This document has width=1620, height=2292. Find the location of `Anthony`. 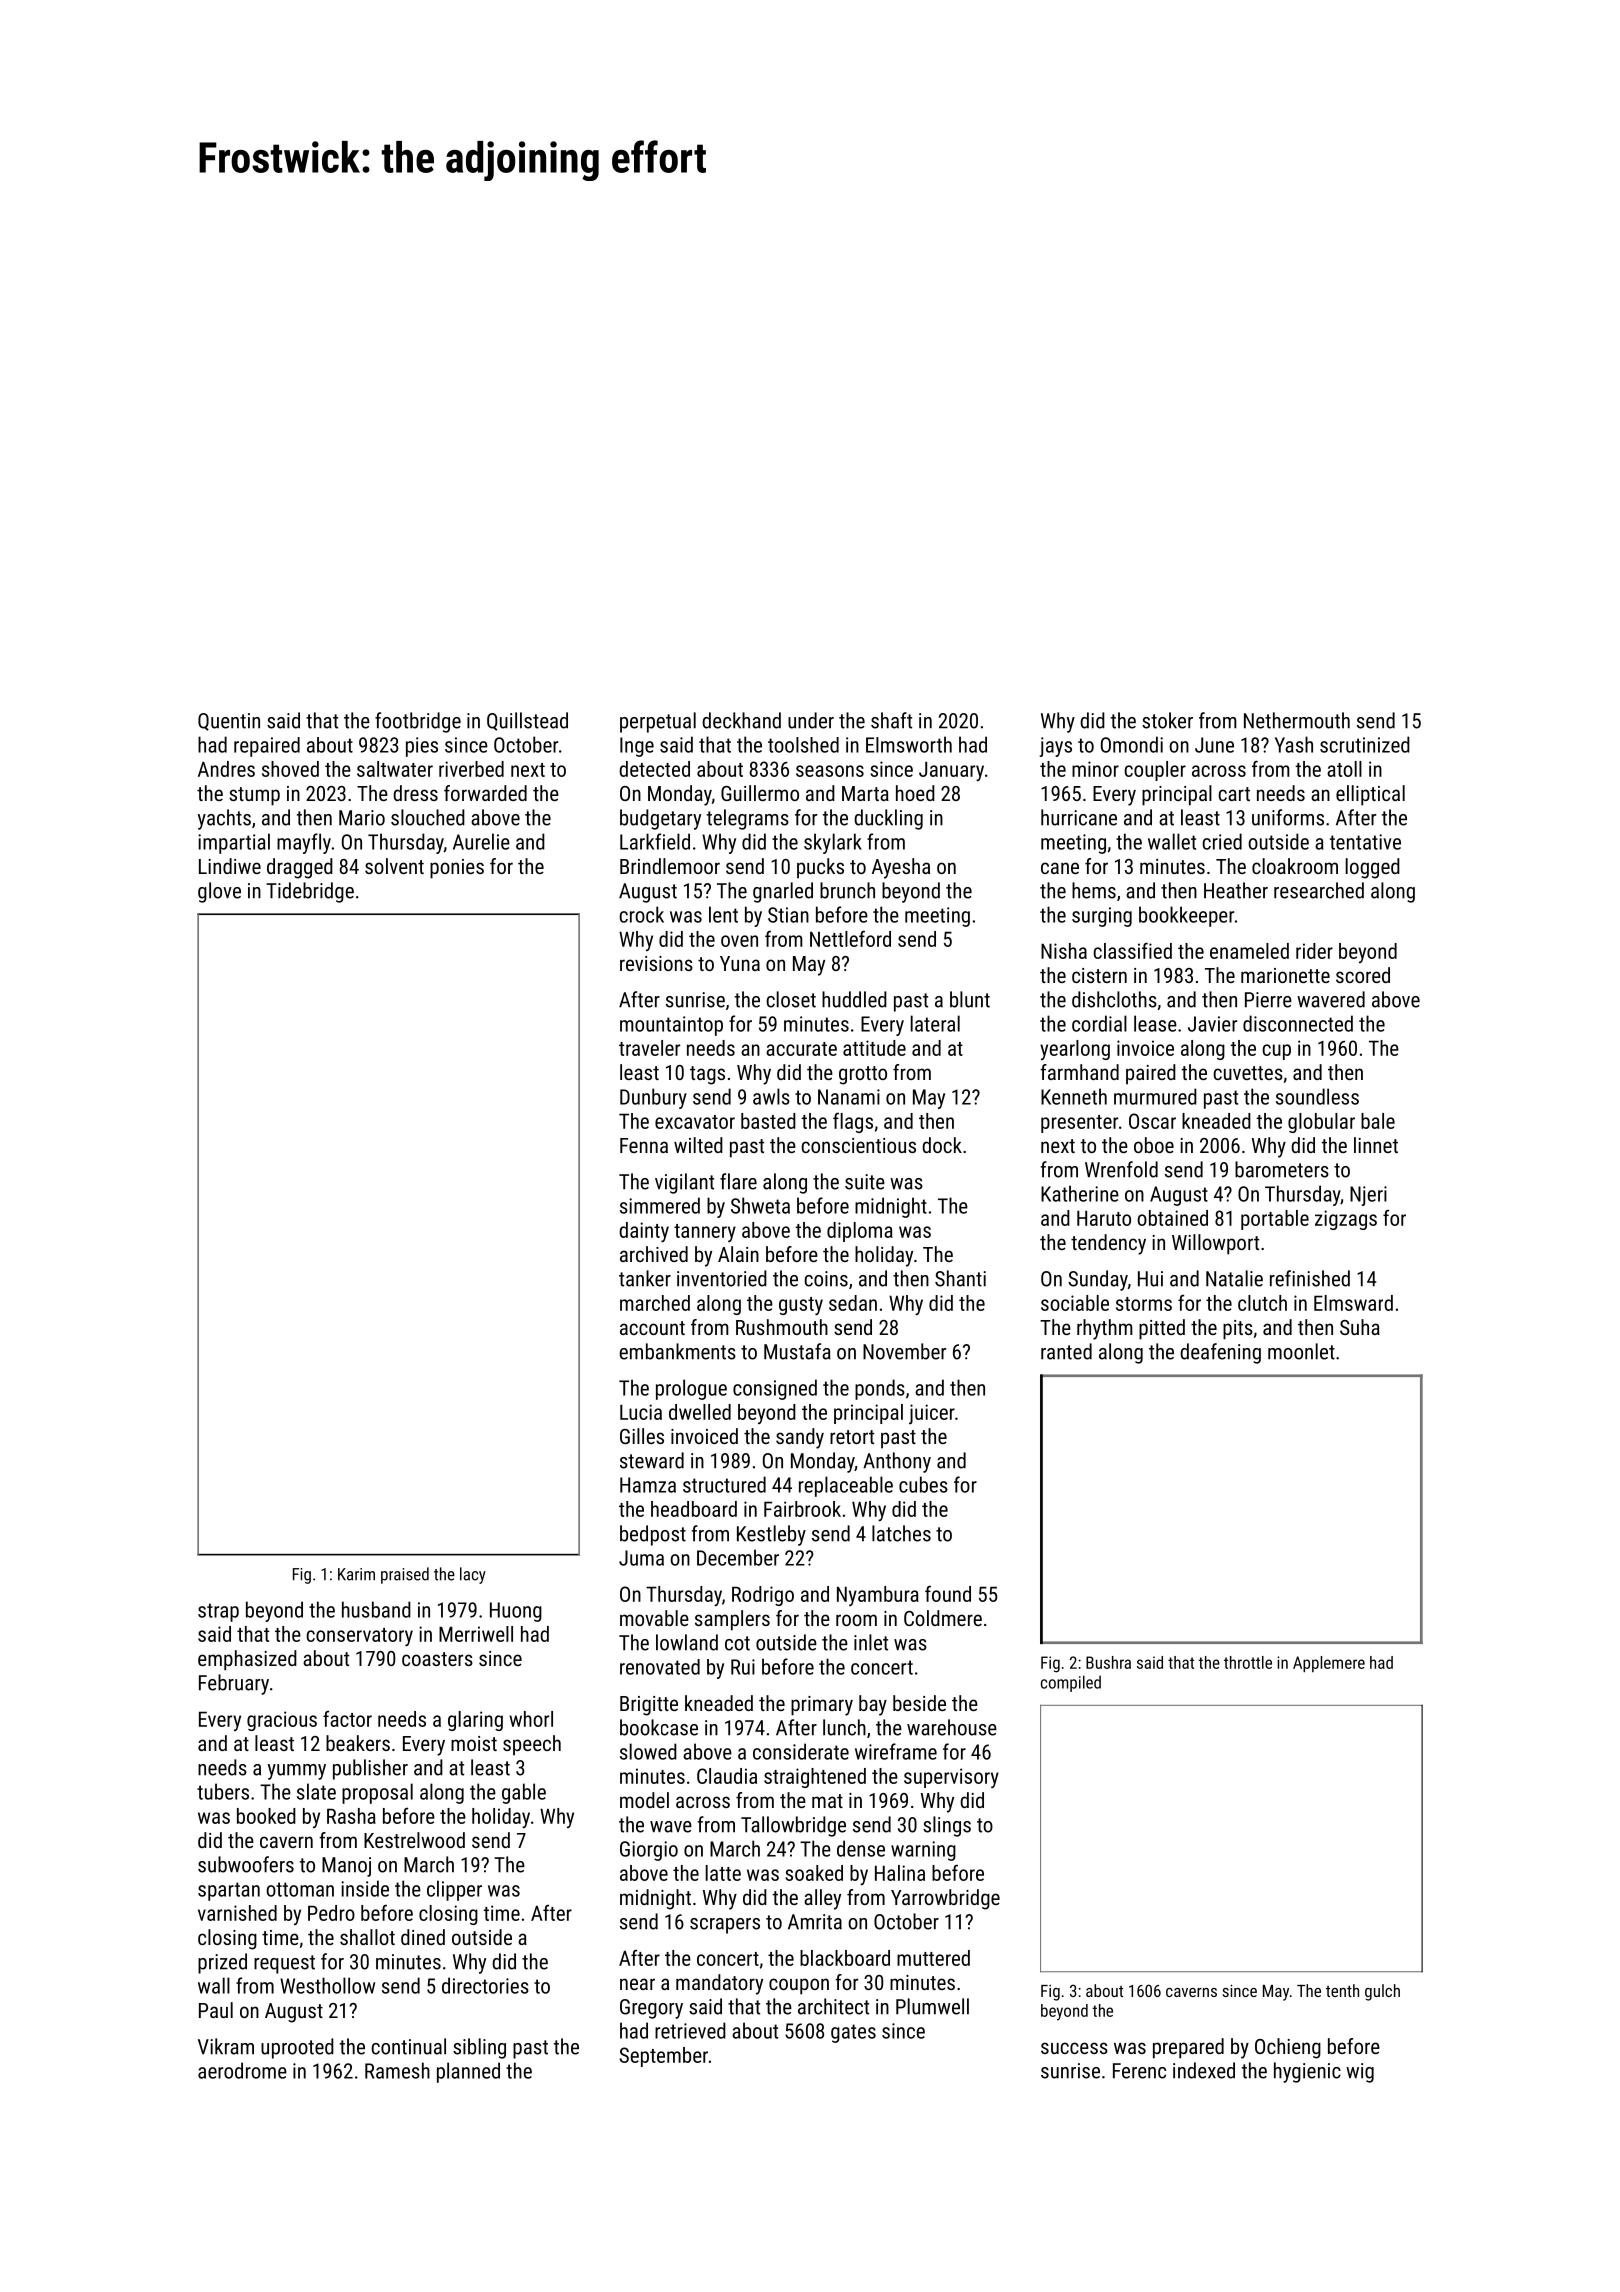

Anthony is located at coordinates (897, 1462).
